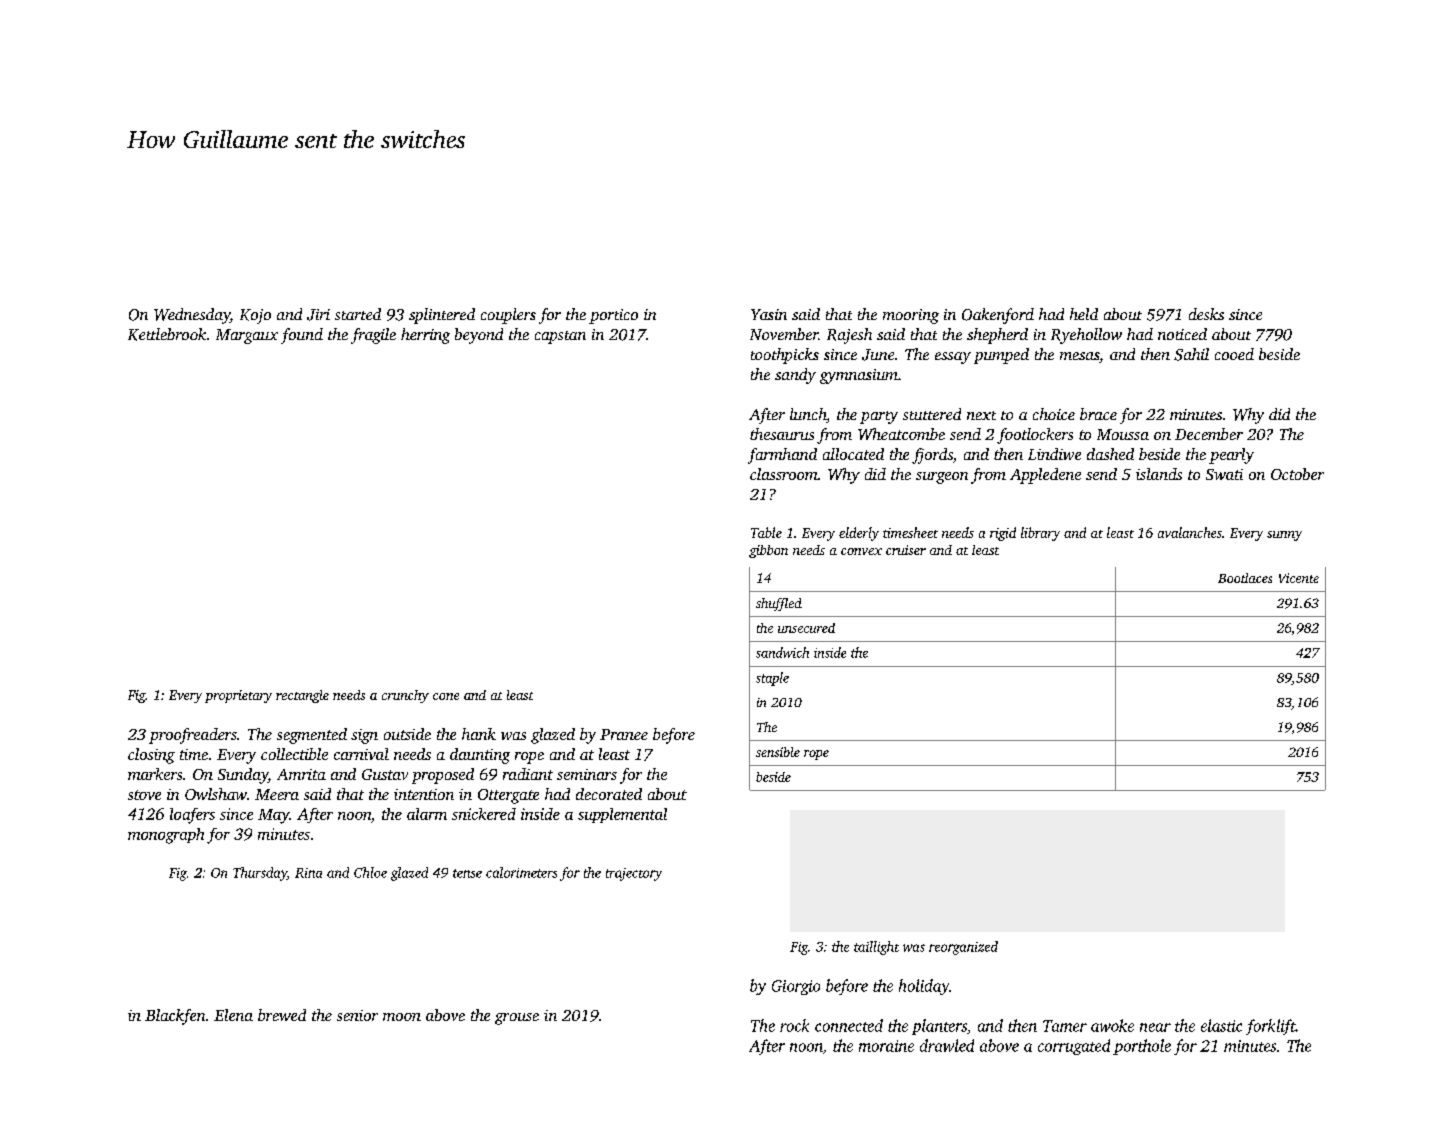 The image size is (1453, 1123). What do you see at coordinates (963, 948) in the page?
I see `reorganized` at bounding box center [963, 948].
